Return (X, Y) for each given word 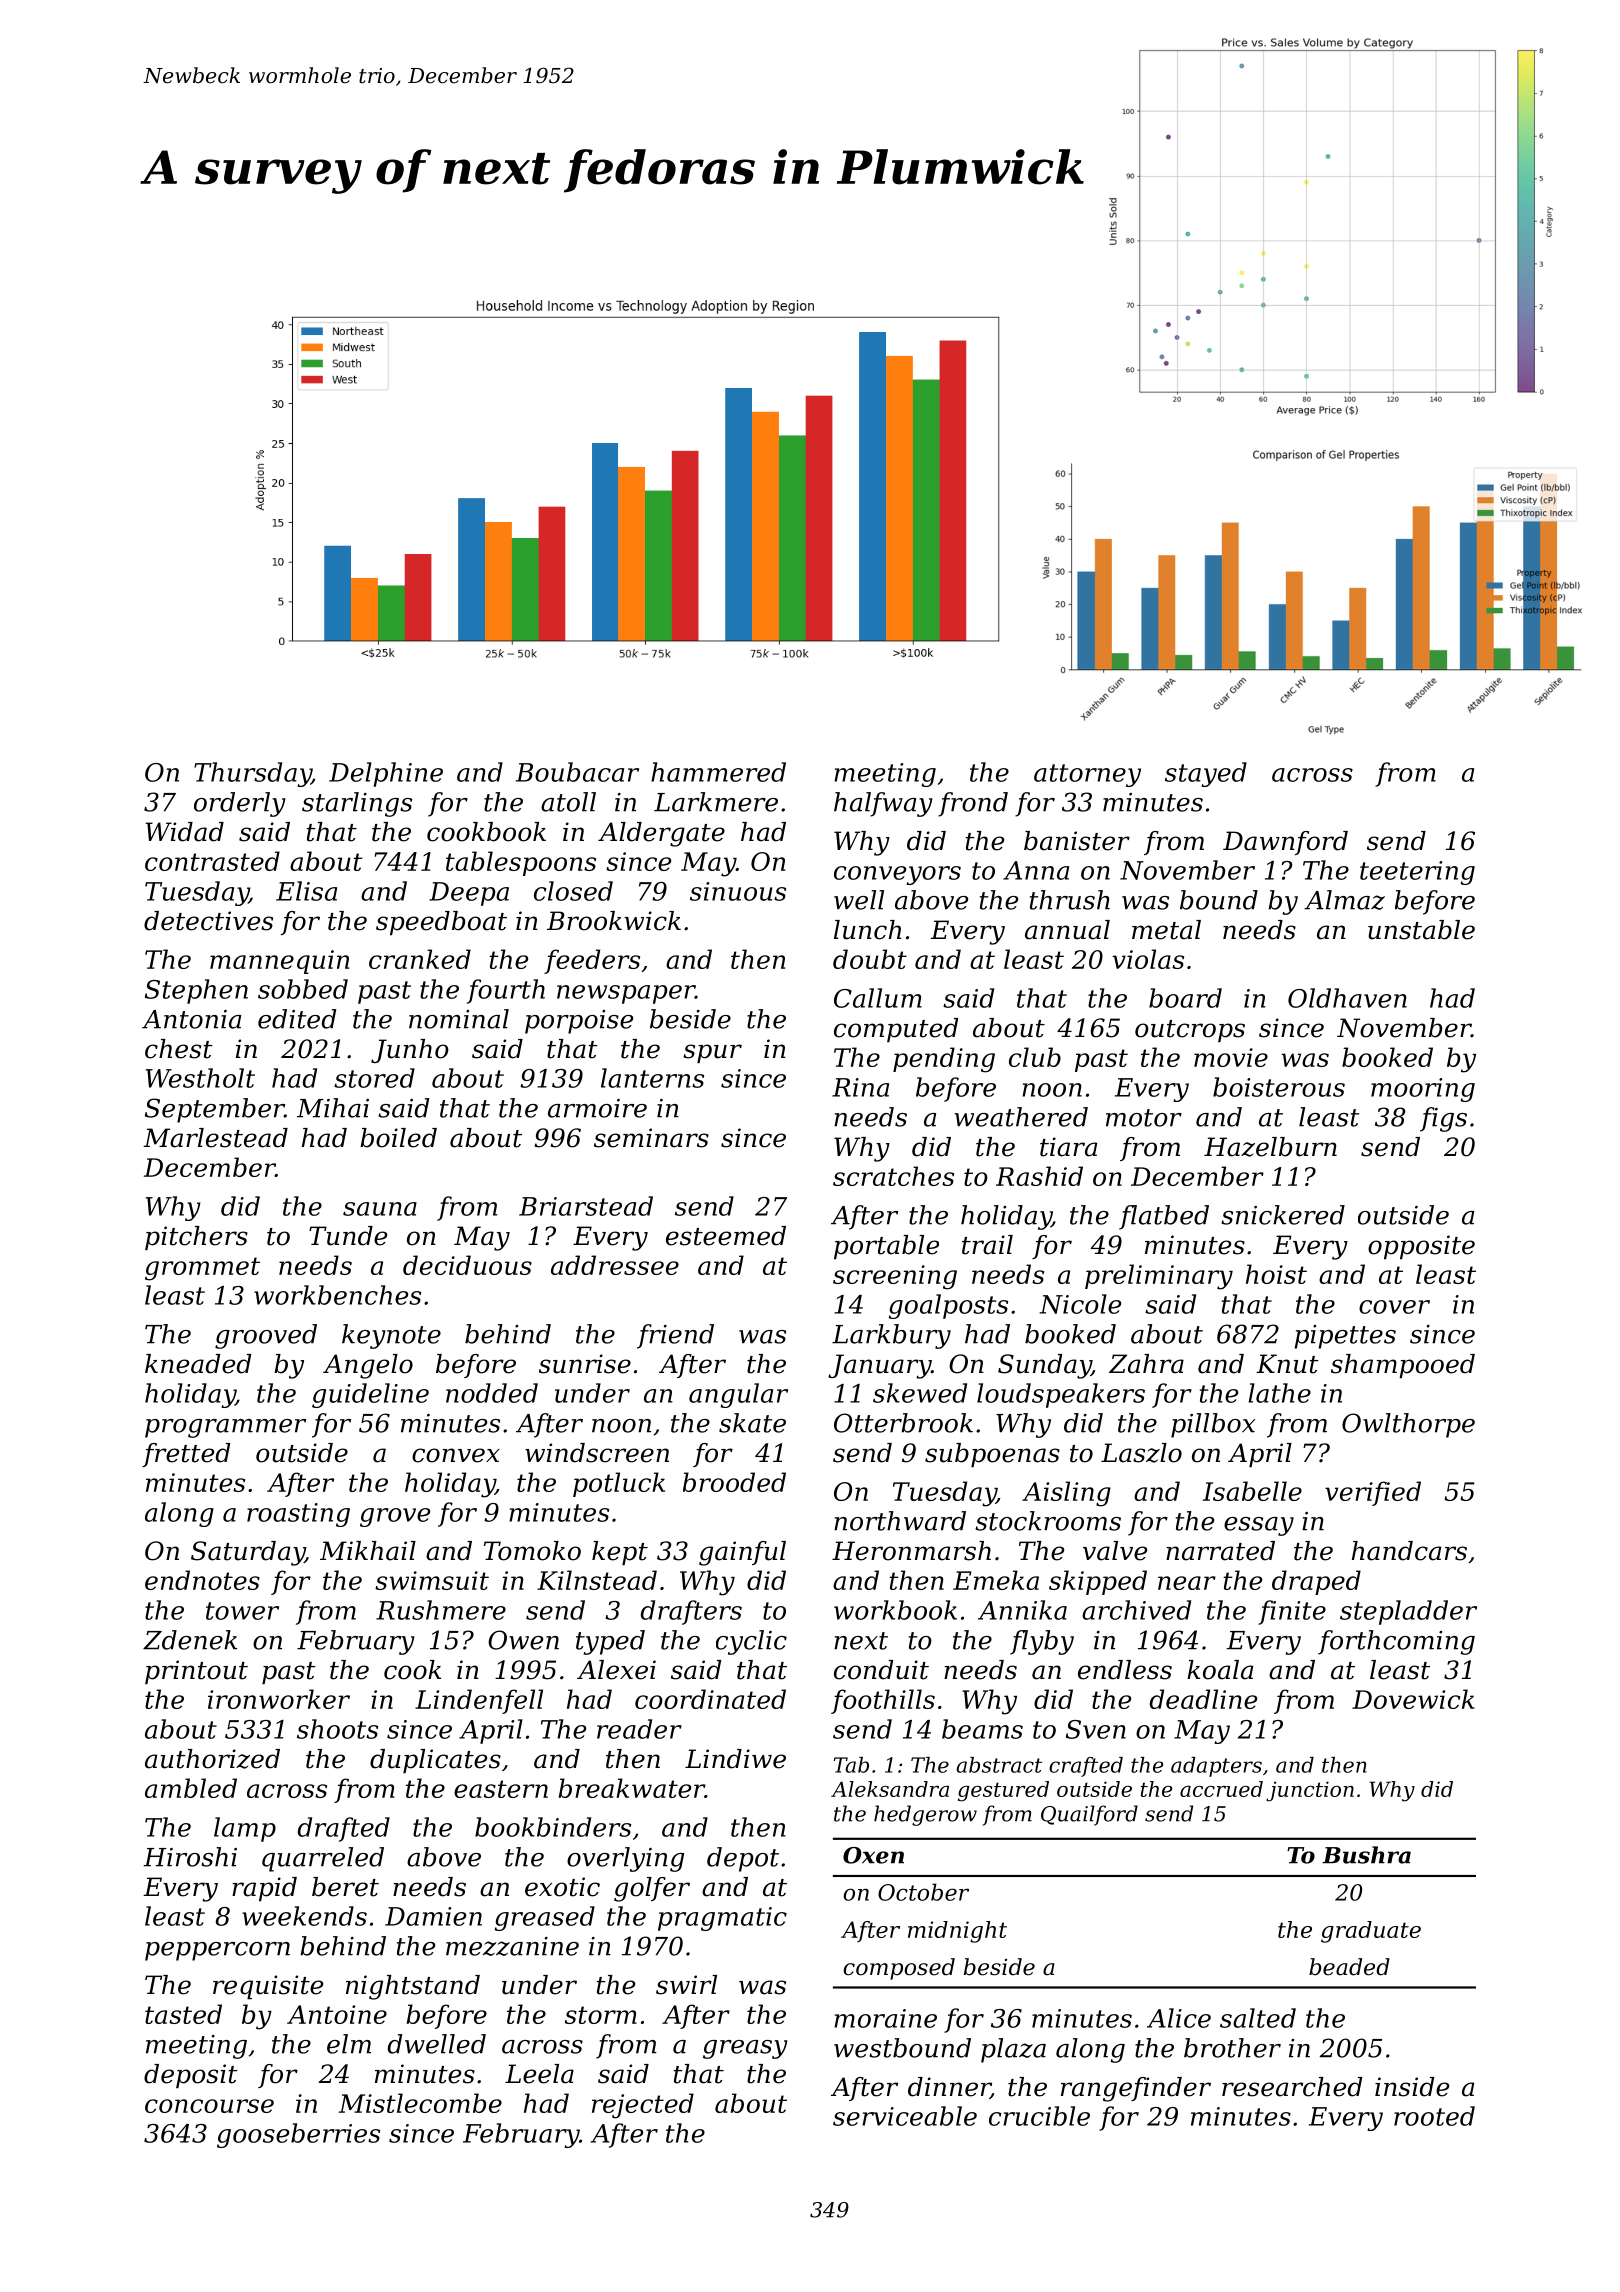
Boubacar (577, 772)
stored (374, 1078)
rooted (1434, 2116)
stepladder (1408, 1612)
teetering (1417, 873)
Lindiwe (735, 1759)
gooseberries (298, 2135)
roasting (298, 1515)
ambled (191, 1788)
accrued (1221, 1789)
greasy (745, 2049)
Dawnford (1285, 843)
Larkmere (716, 802)
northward (900, 1521)
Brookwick (614, 921)
